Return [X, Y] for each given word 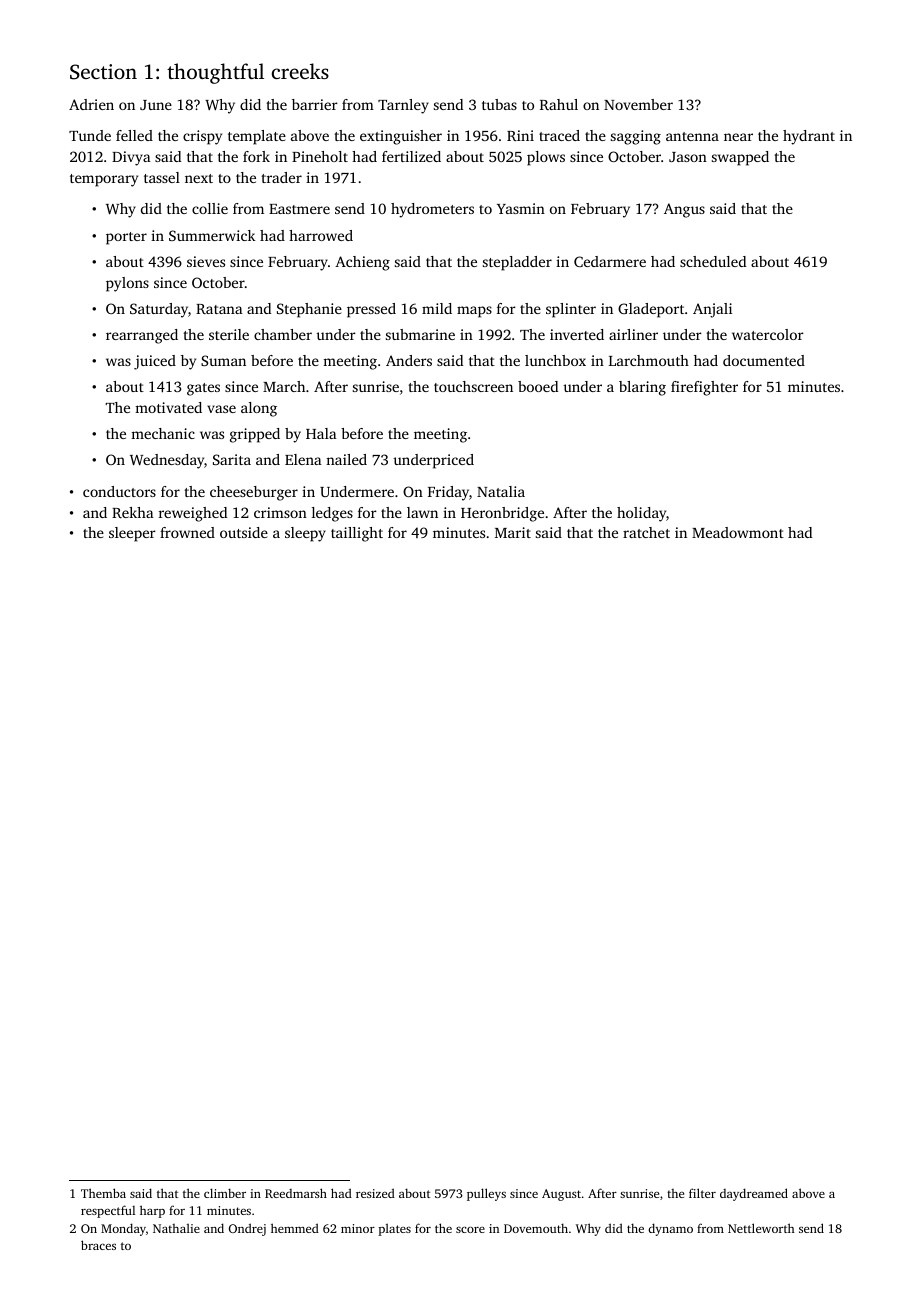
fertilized [411, 156]
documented [764, 360]
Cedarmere [610, 261]
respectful [108, 1211]
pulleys [486, 1194]
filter [702, 1193]
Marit [513, 532]
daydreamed [754, 1194]
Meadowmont [738, 532]
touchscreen [473, 386]
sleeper [132, 534]
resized [375, 1193]
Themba [103, 1193]
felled [134, 135]
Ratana [219, 309]
